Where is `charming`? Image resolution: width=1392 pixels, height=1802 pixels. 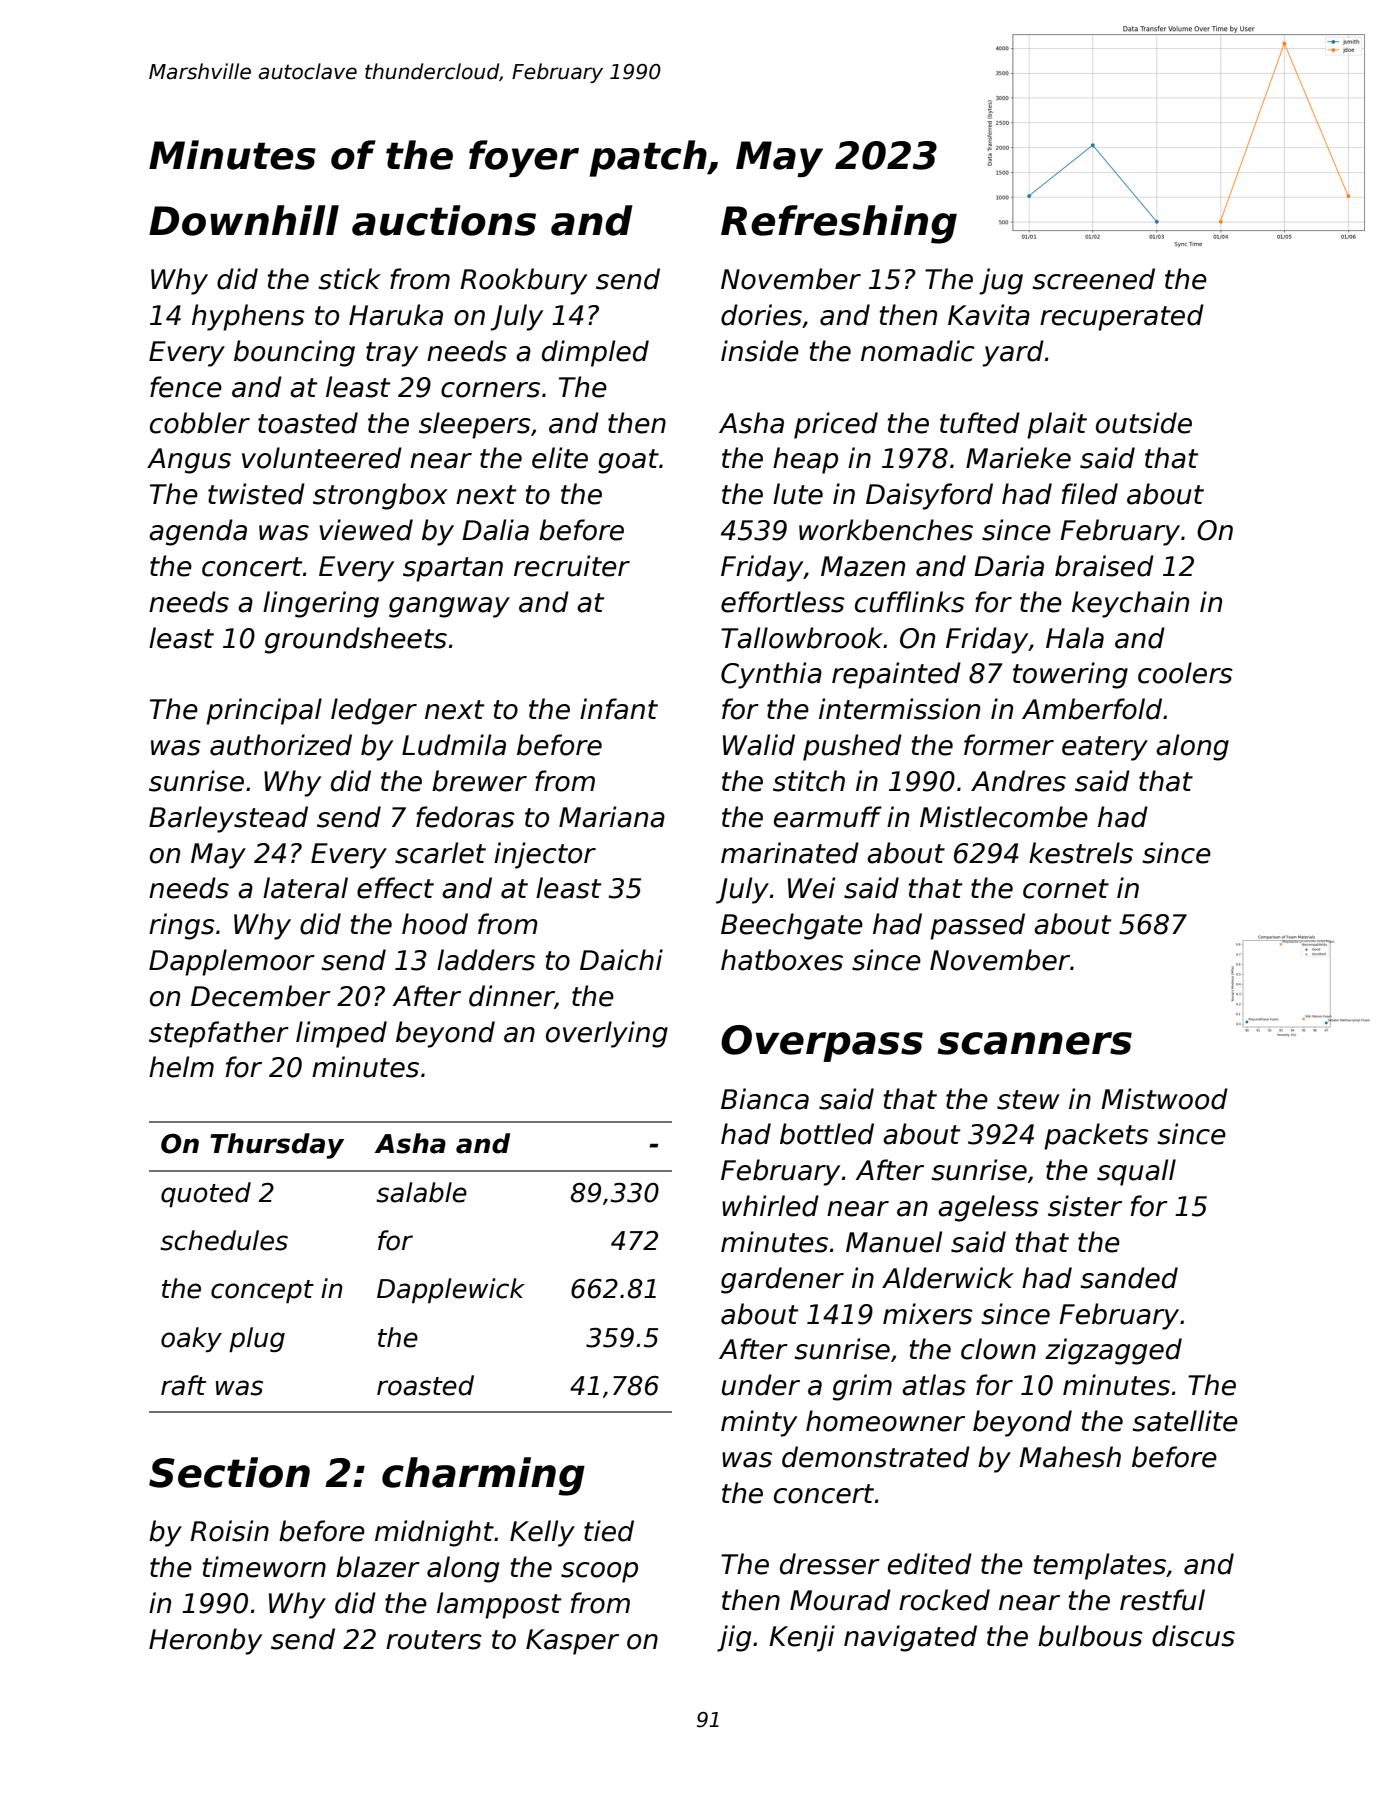
charming is located at coordinates (483, 1476).
